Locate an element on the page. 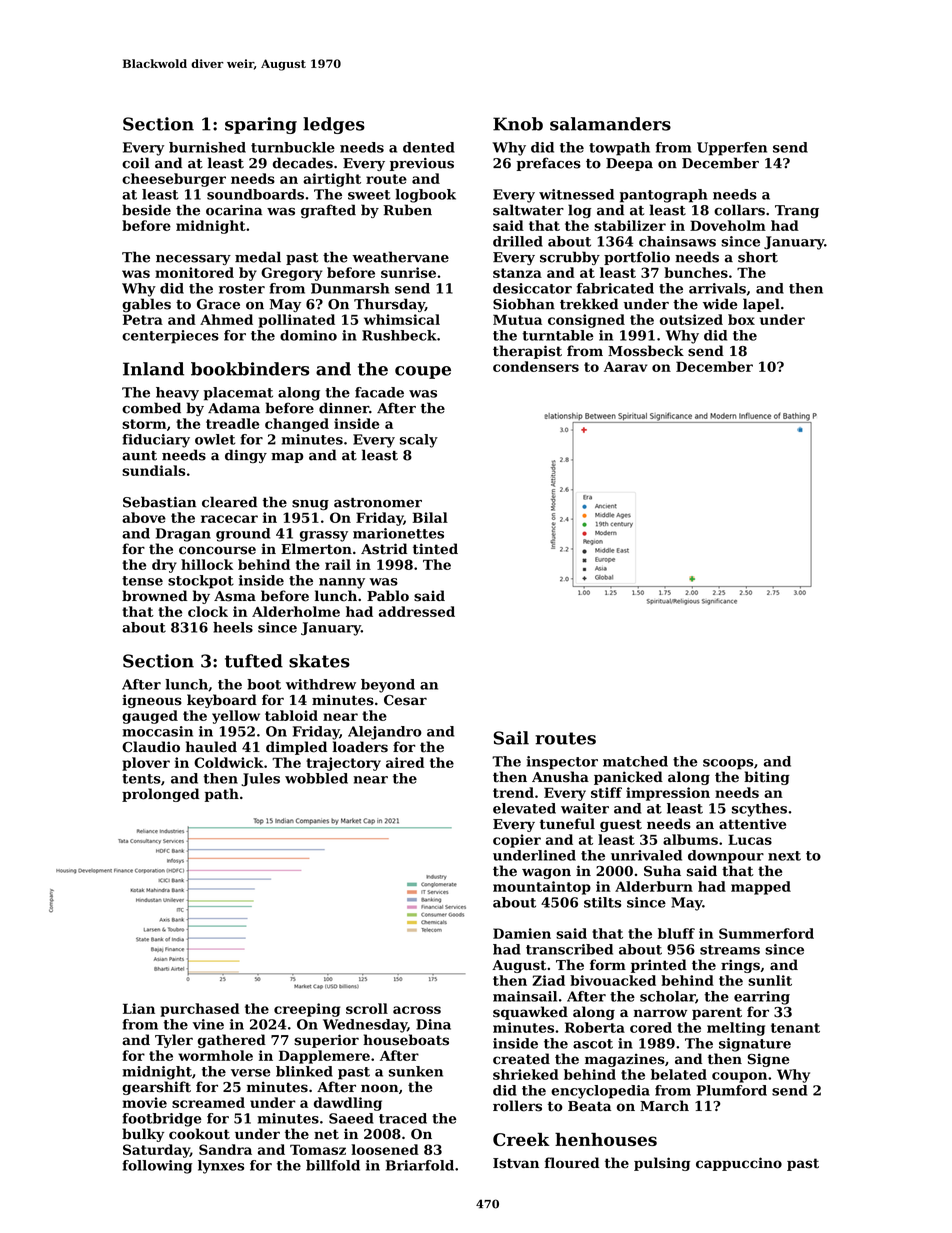  scroll is located at coordinates (367, 1008).
